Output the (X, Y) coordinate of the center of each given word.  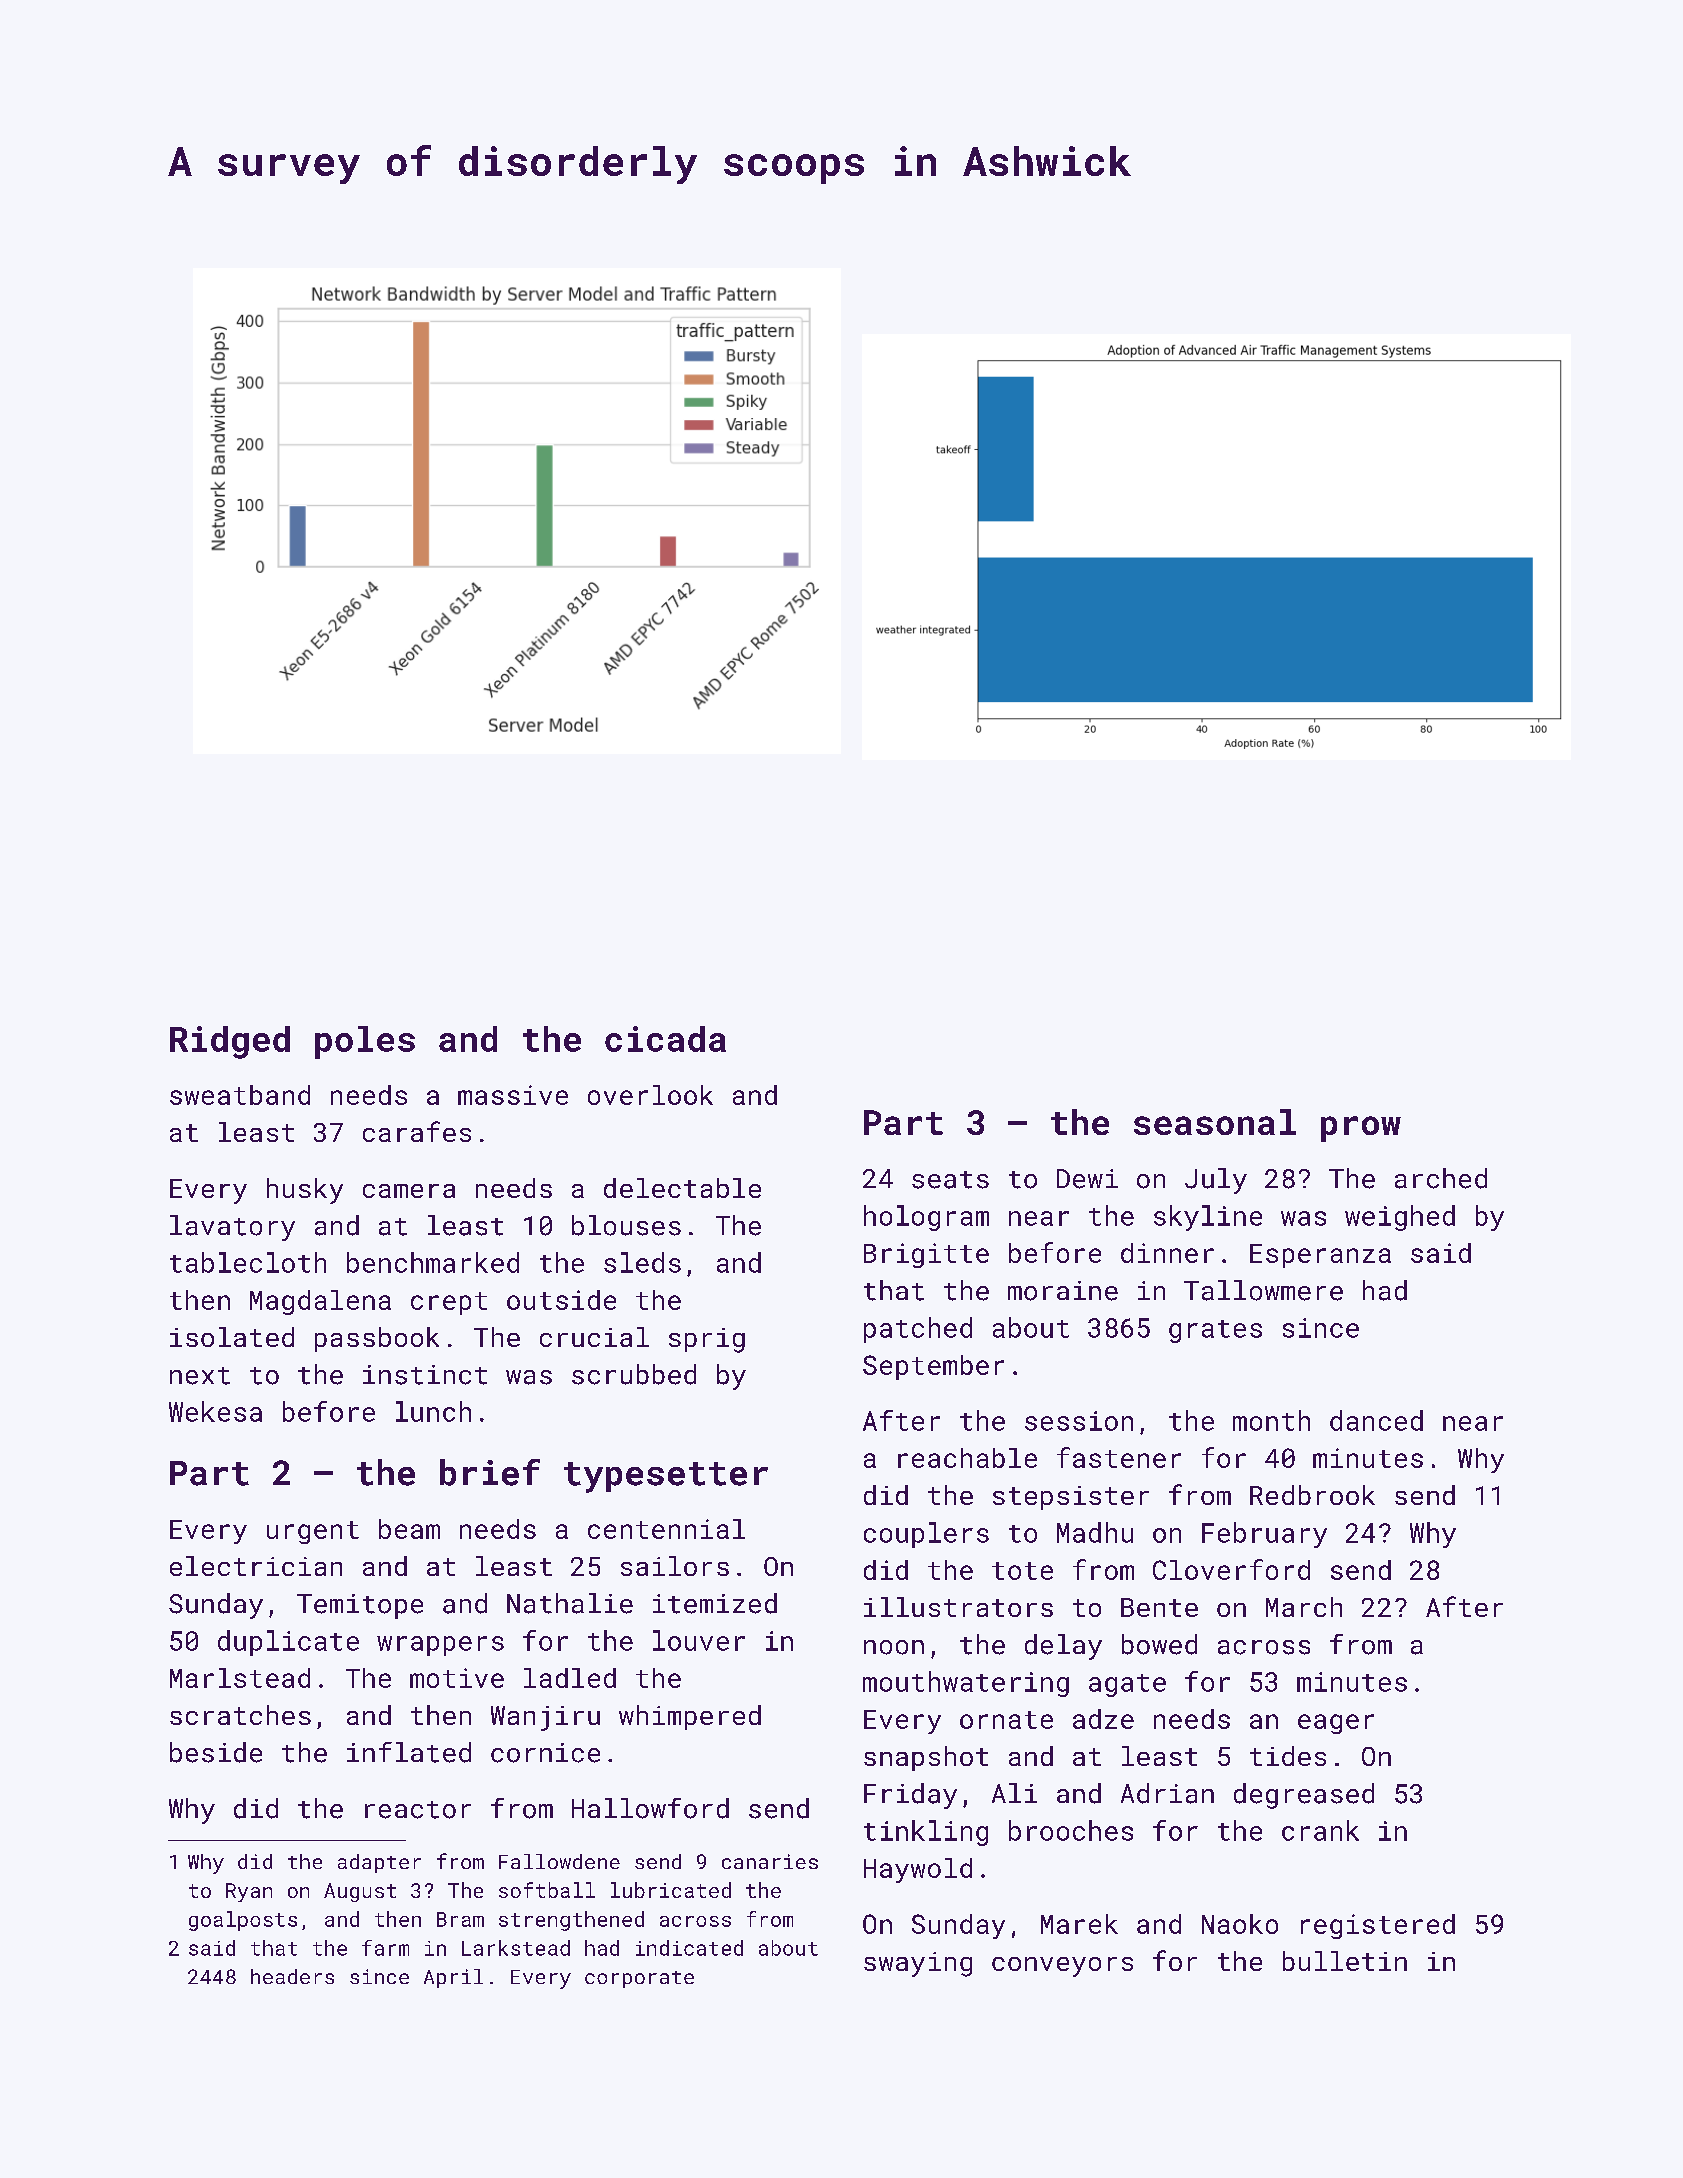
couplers (926, 1535)
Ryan (249, 1892)
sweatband (240, 1095)
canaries (770, 1861)
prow (1361, 1129)
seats (950, 1180)
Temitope (360, 1606)
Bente (1159, 1607)
